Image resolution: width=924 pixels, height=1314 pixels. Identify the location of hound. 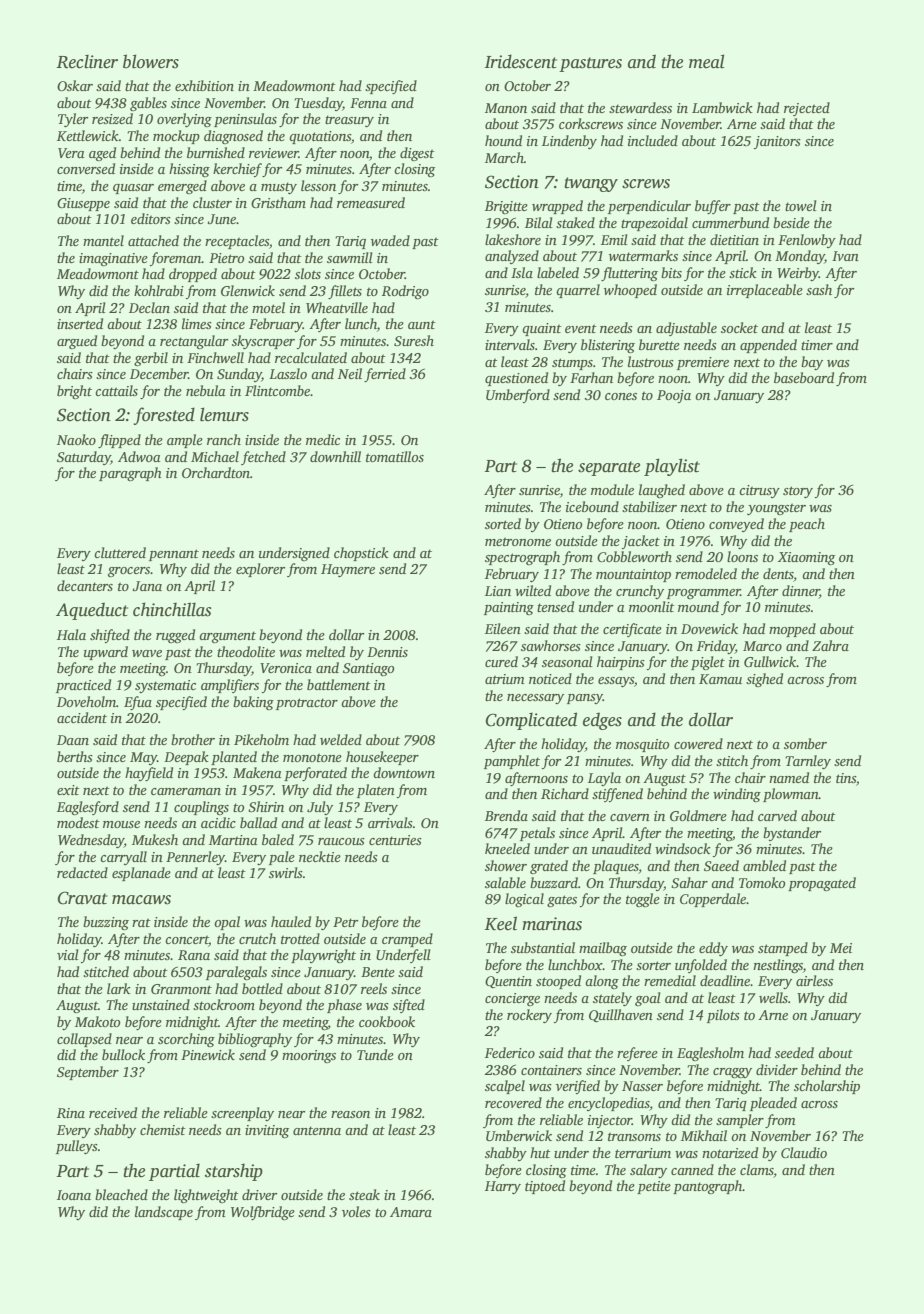
(503, 140).
